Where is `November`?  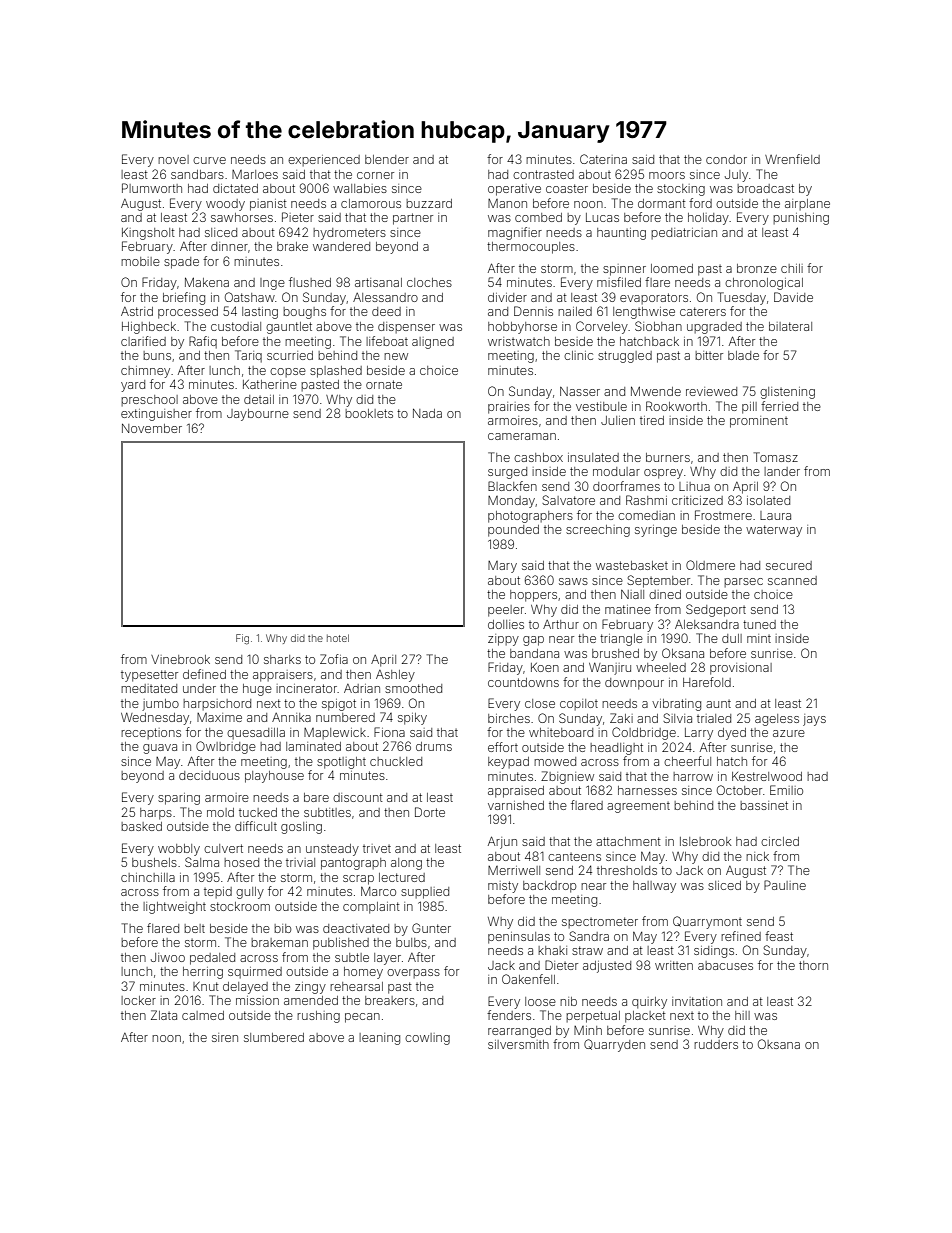 November is located at coordinates (152, 428).
